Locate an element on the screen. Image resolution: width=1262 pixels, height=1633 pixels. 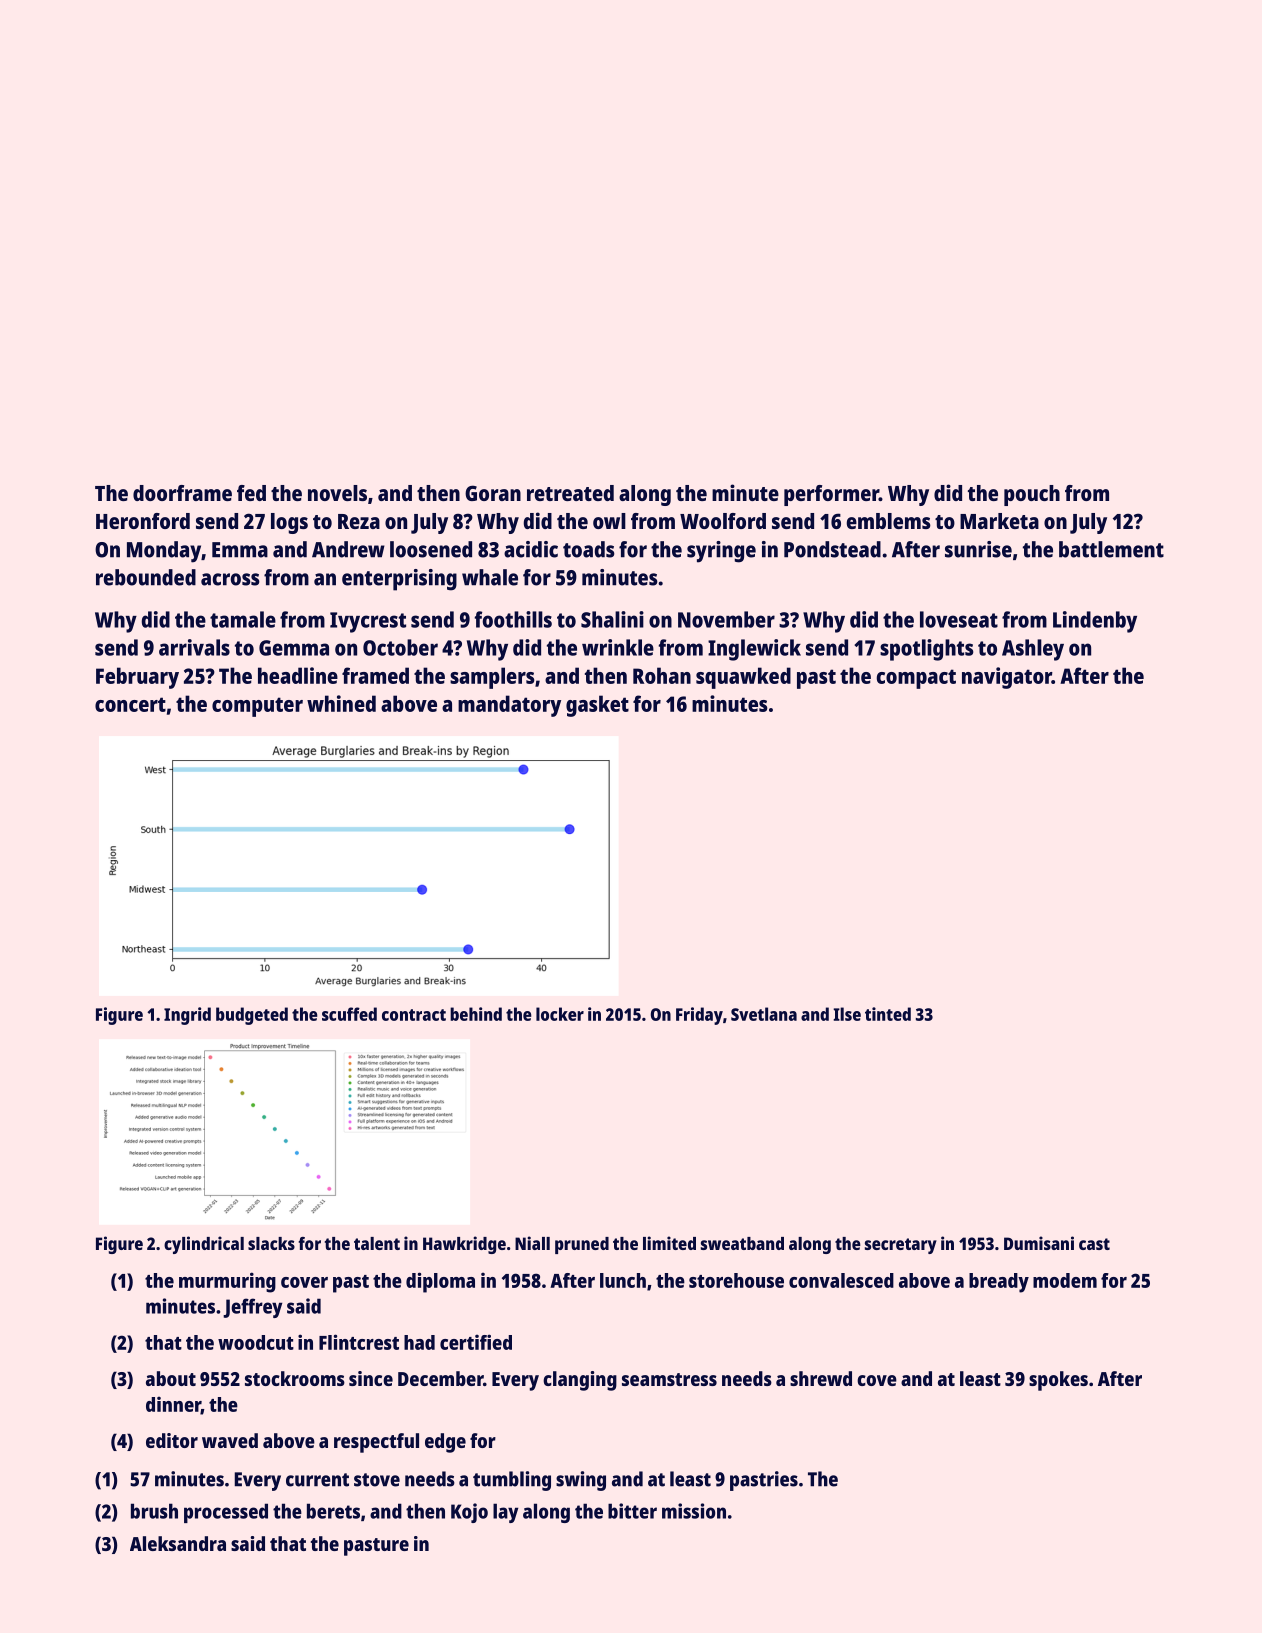
Aleksandra is located at coordinates (178, 1543).
